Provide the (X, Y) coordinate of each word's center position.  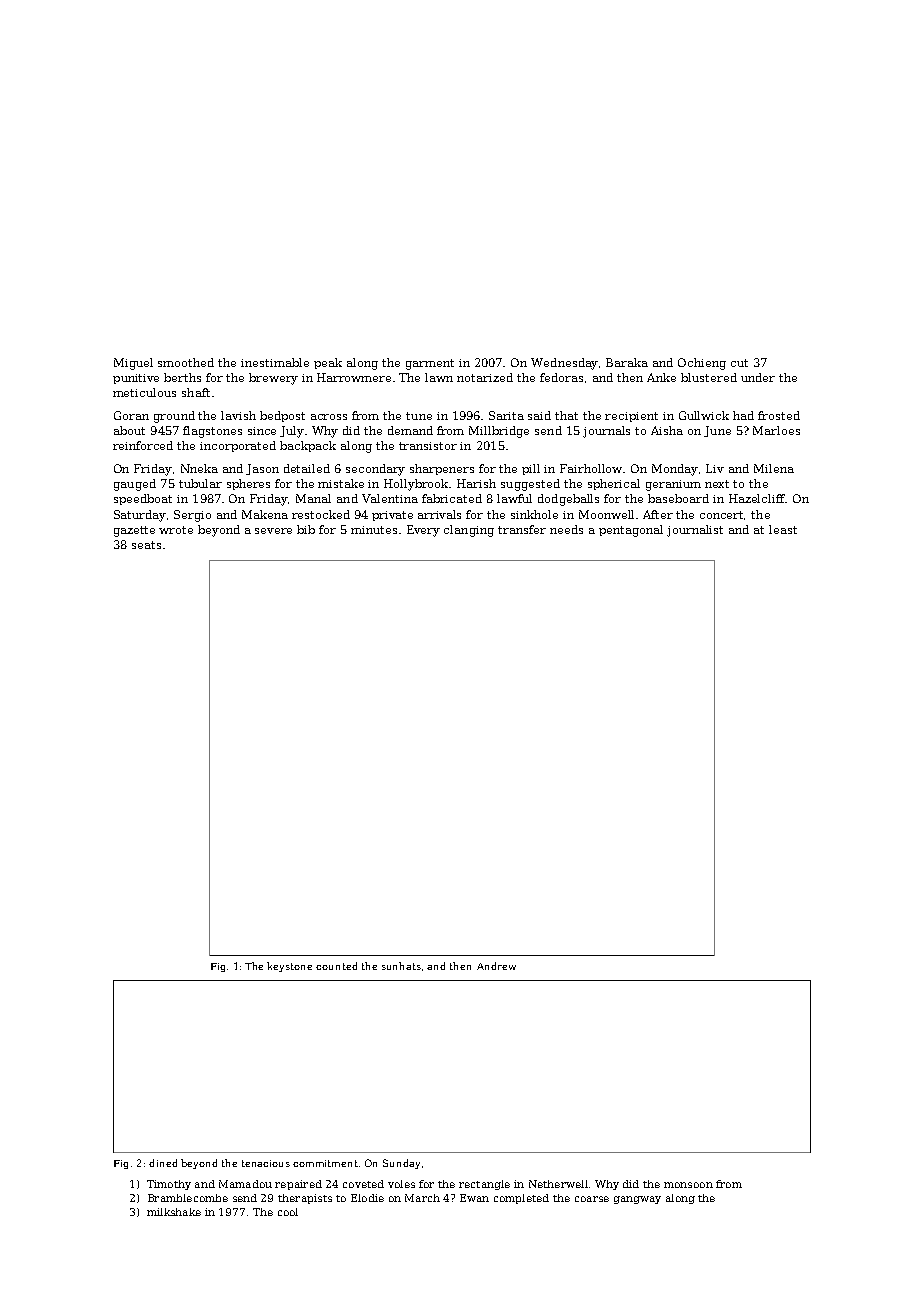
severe (273, 531)
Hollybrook (417, 485)
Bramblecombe (188, 1198)
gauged (135, 485)
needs (566, 529)
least (783, 529)
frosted (779, 415)
